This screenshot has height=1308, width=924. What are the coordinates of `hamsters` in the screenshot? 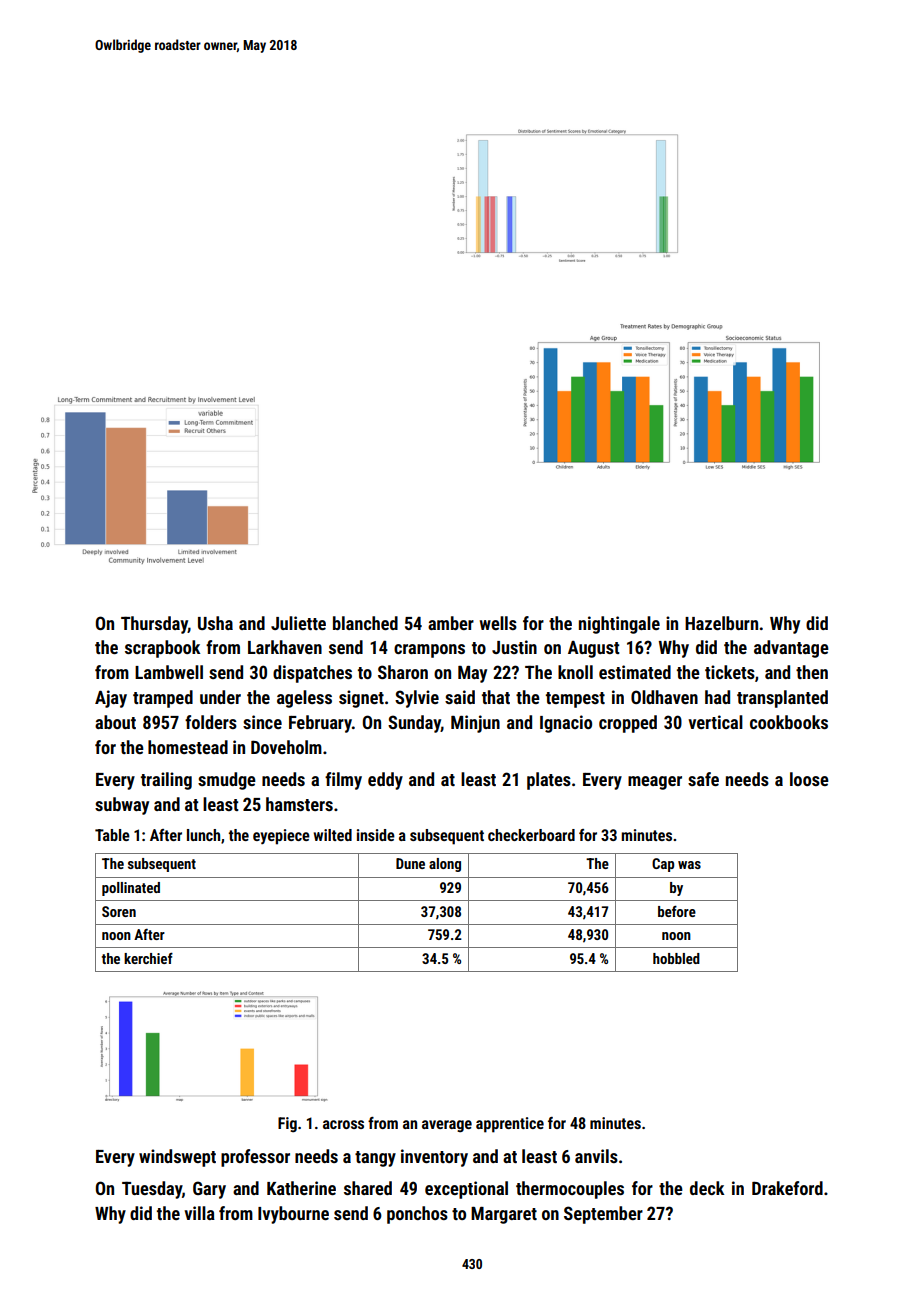 It's located at (299, 804).
